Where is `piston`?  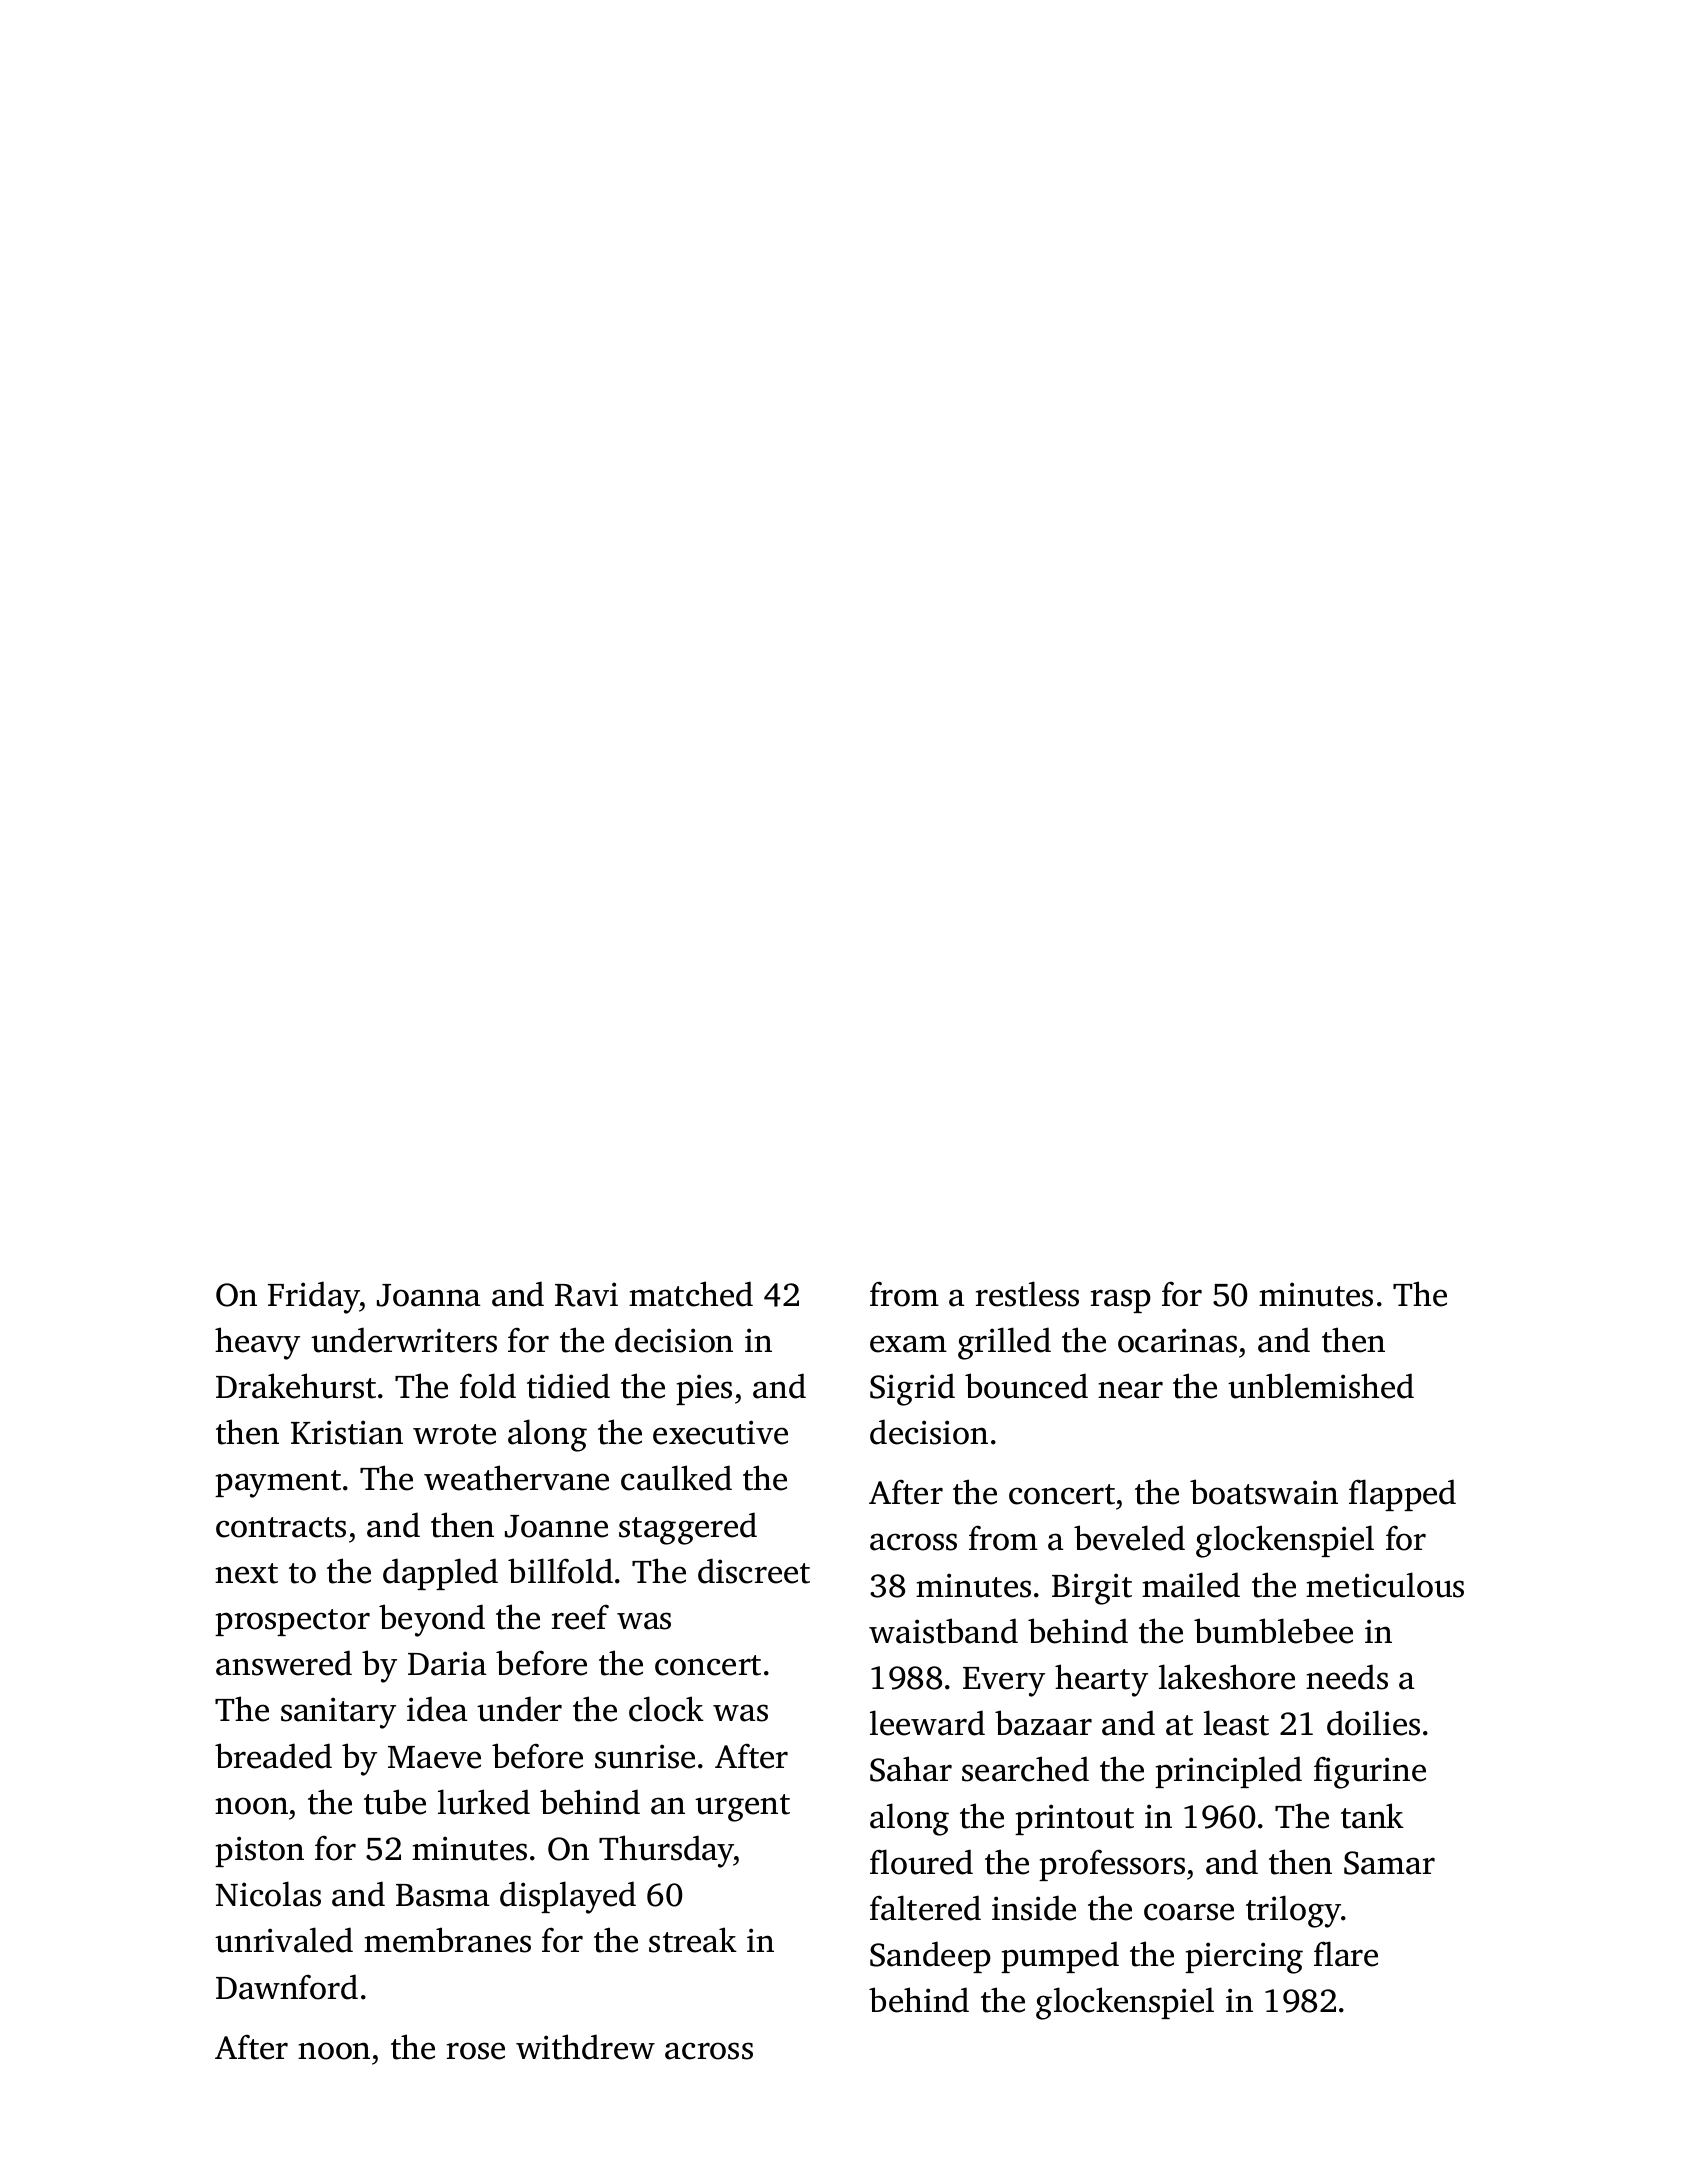
piston is located at coordinates (259, 1851).
